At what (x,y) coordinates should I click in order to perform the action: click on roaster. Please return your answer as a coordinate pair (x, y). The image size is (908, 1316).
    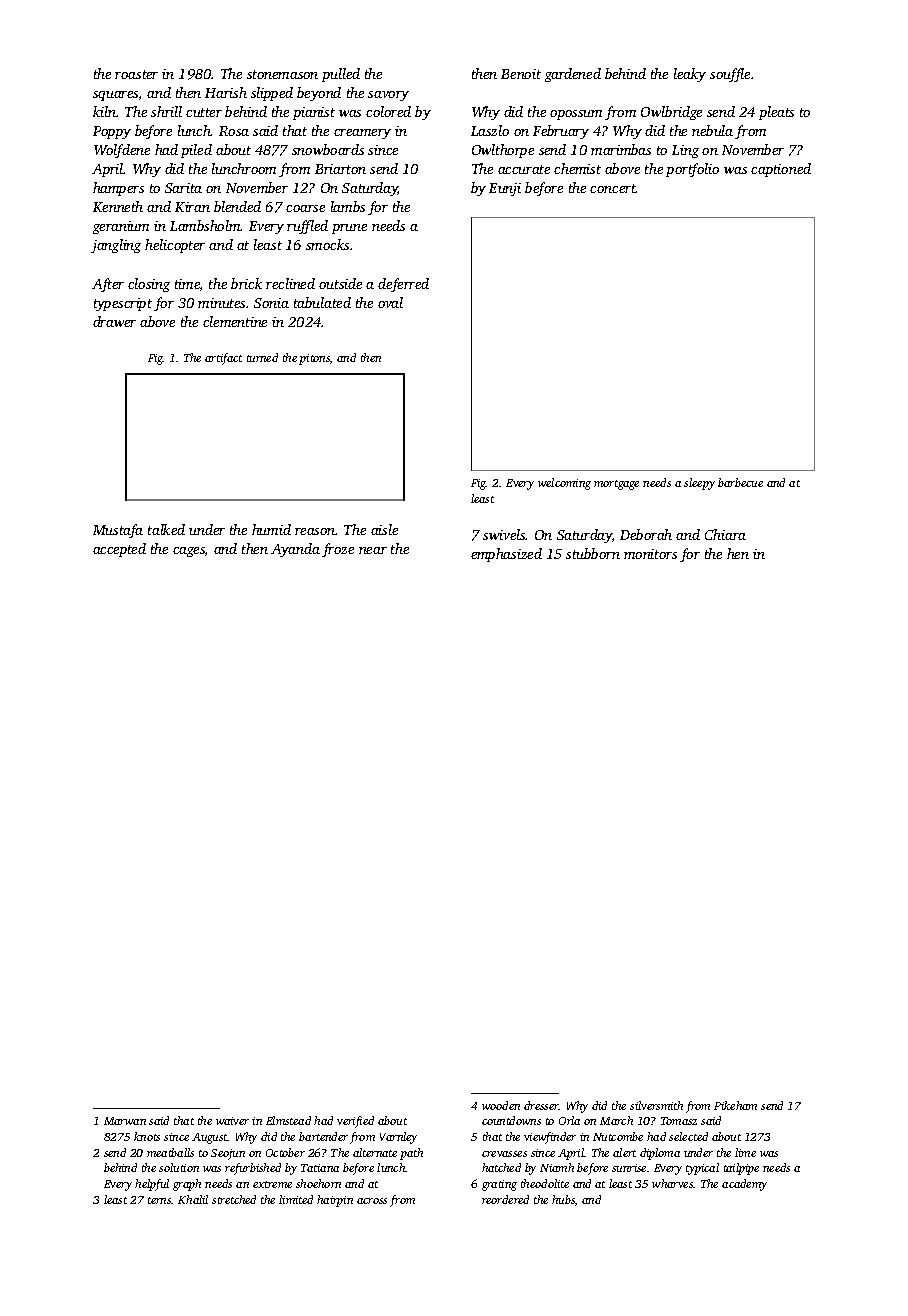
    Looking at the image, I should click on (136, 74).
